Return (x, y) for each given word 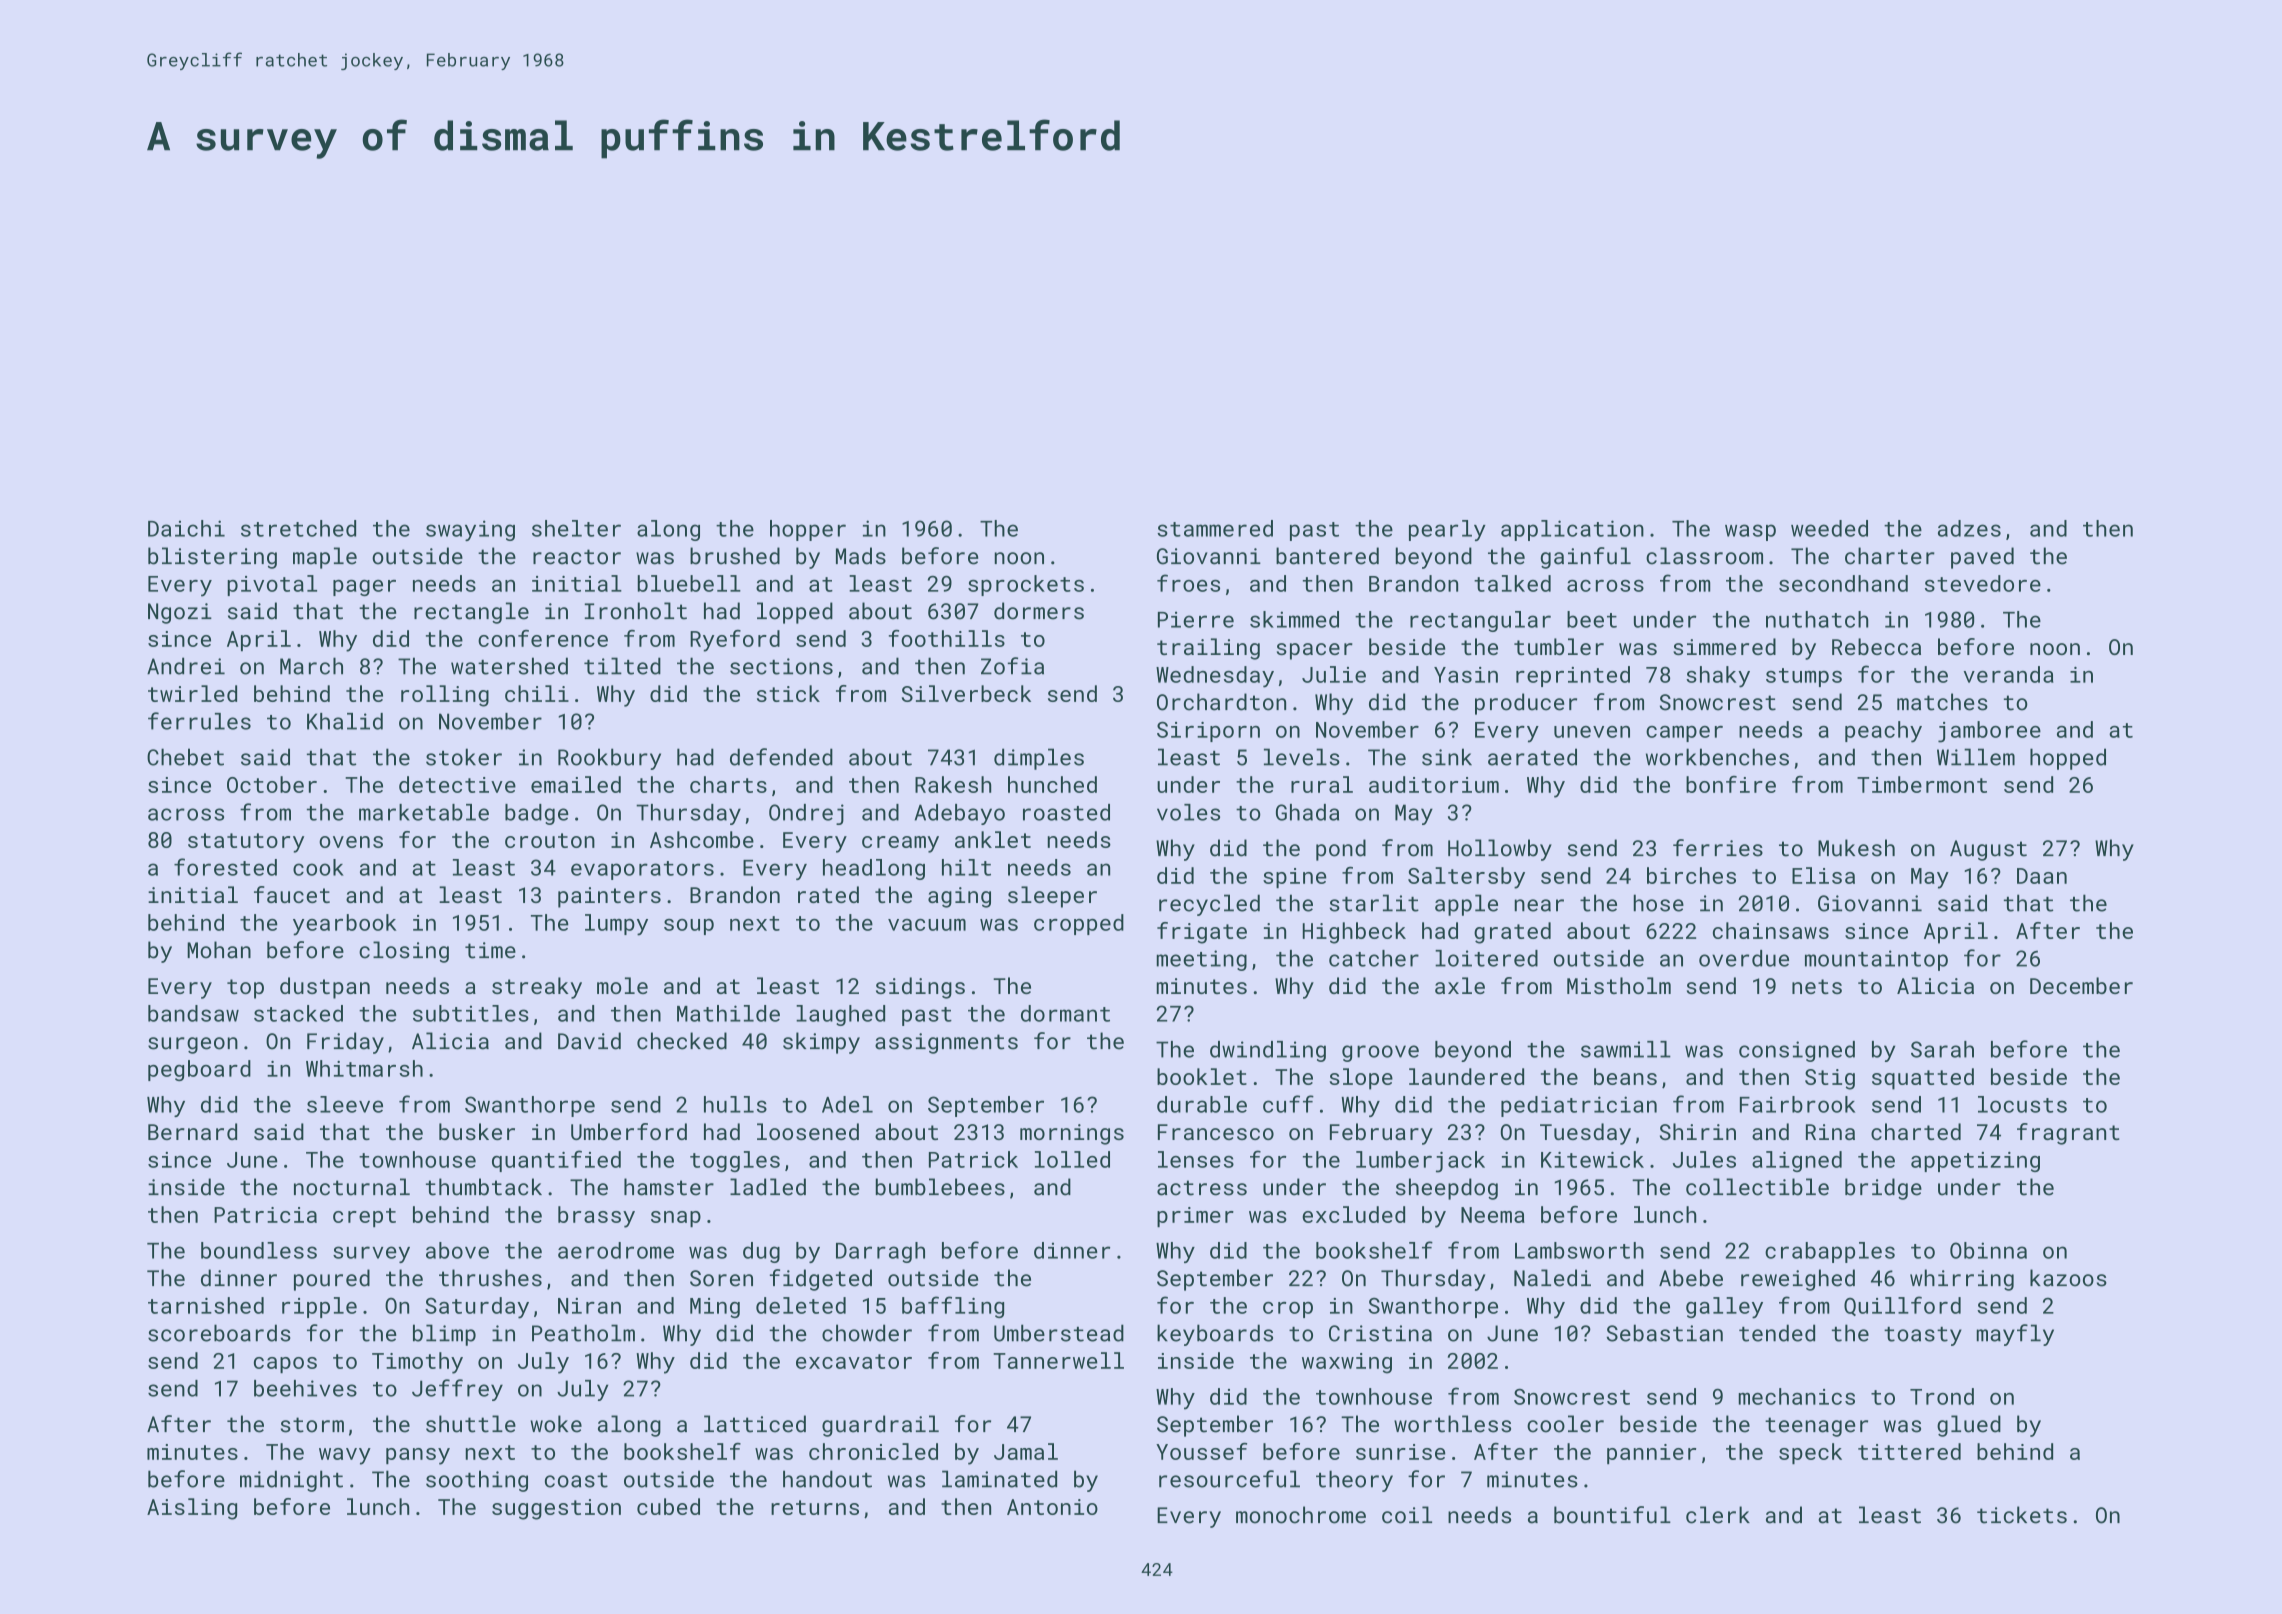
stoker (464, 757)
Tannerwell (1058, 1360)
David (589, 1041)
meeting (1202, 960)
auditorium (1434, 784)
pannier (1651, 1454)
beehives (305, 1388)
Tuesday (1585, 1134)
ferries (1718, 848)
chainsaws (1771, 930)
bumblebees (940, 1187)
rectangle (471, 613)
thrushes (490, 1278)
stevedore (1983, 583)
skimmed (1294, 619)
